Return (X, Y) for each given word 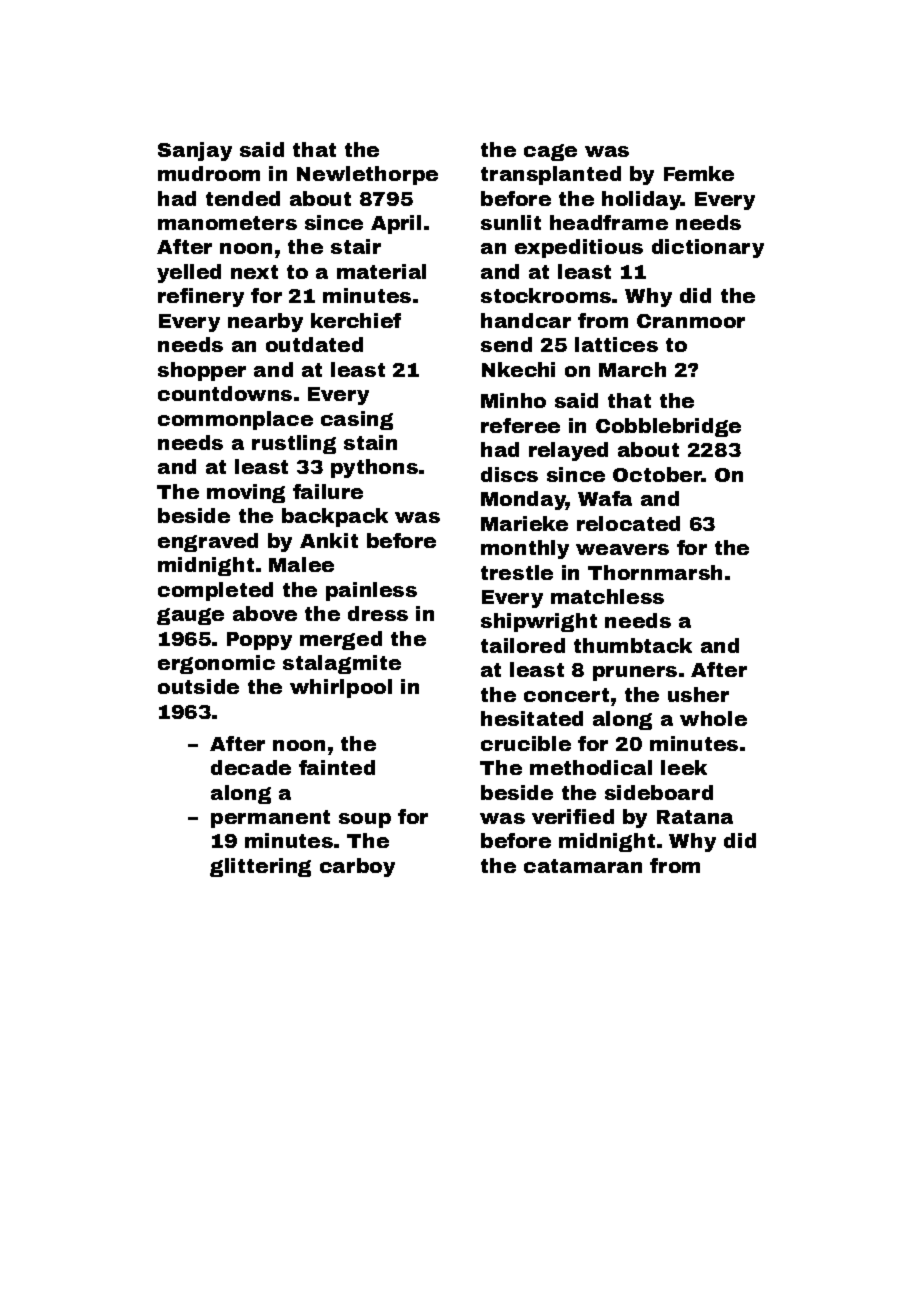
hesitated (532, 718)
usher (698, 694)
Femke (699, 173)
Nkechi (518, 369)
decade (251, 767)
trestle (517, 572)
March (632, 369)
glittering (260, 867)
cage (550, 152)
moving (246, 493)
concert (566, 695)
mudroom (209, 173)
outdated (314, 344)
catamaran (583, 866)
